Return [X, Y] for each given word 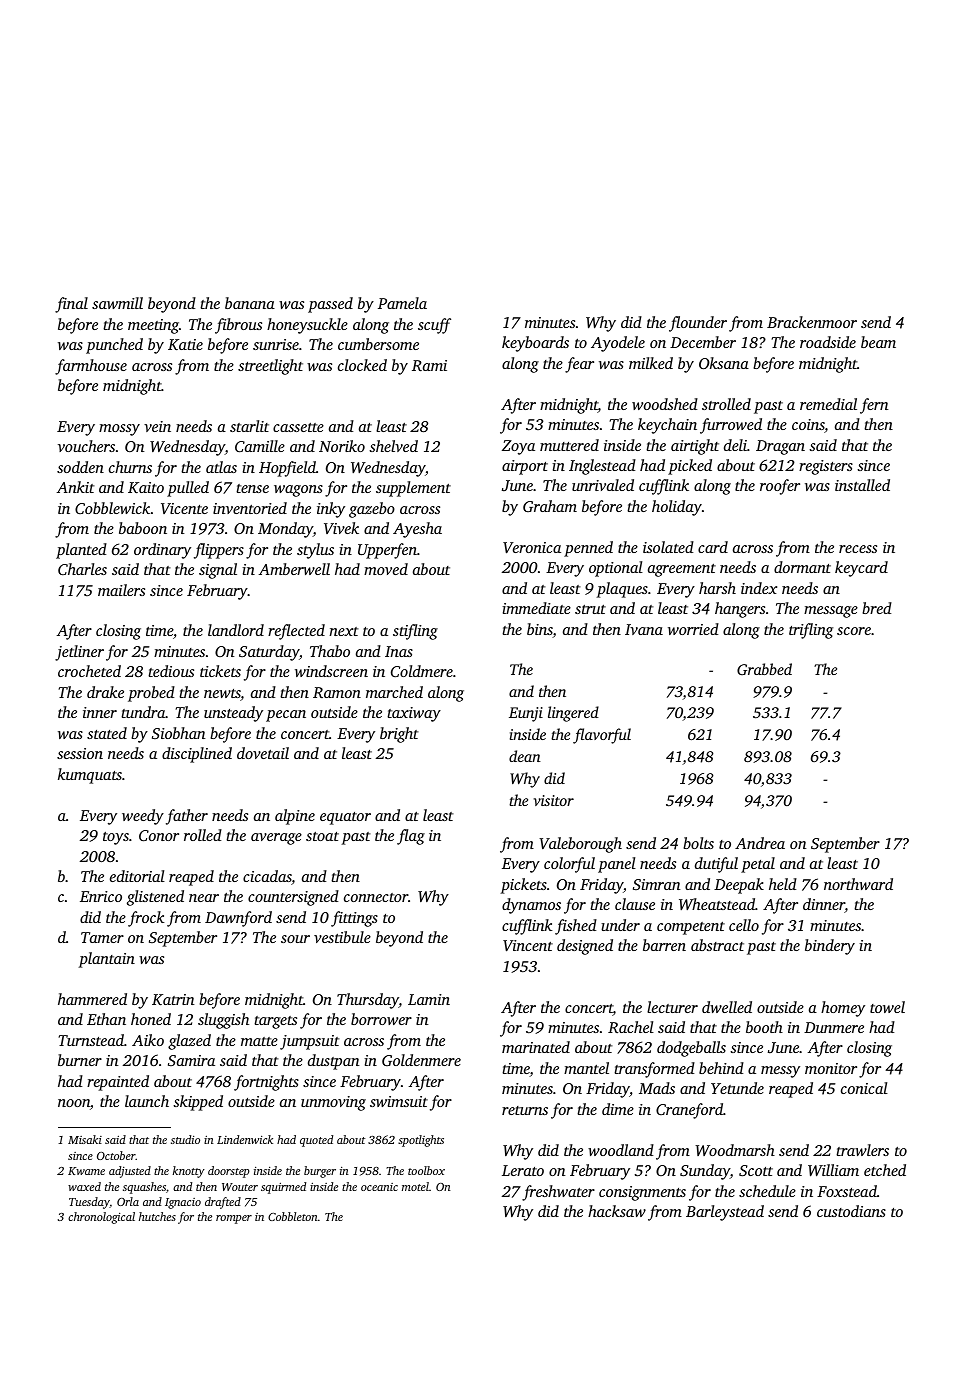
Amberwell [294, 569]
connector [376, 897]
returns [525, 1110]
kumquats [90, 776]
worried [693, 629]
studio [185, 1139]
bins [540, 630]
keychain [667, 426]
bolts [698, 843]
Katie [185, 344]
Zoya [518, 447]
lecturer [672, 1007]
